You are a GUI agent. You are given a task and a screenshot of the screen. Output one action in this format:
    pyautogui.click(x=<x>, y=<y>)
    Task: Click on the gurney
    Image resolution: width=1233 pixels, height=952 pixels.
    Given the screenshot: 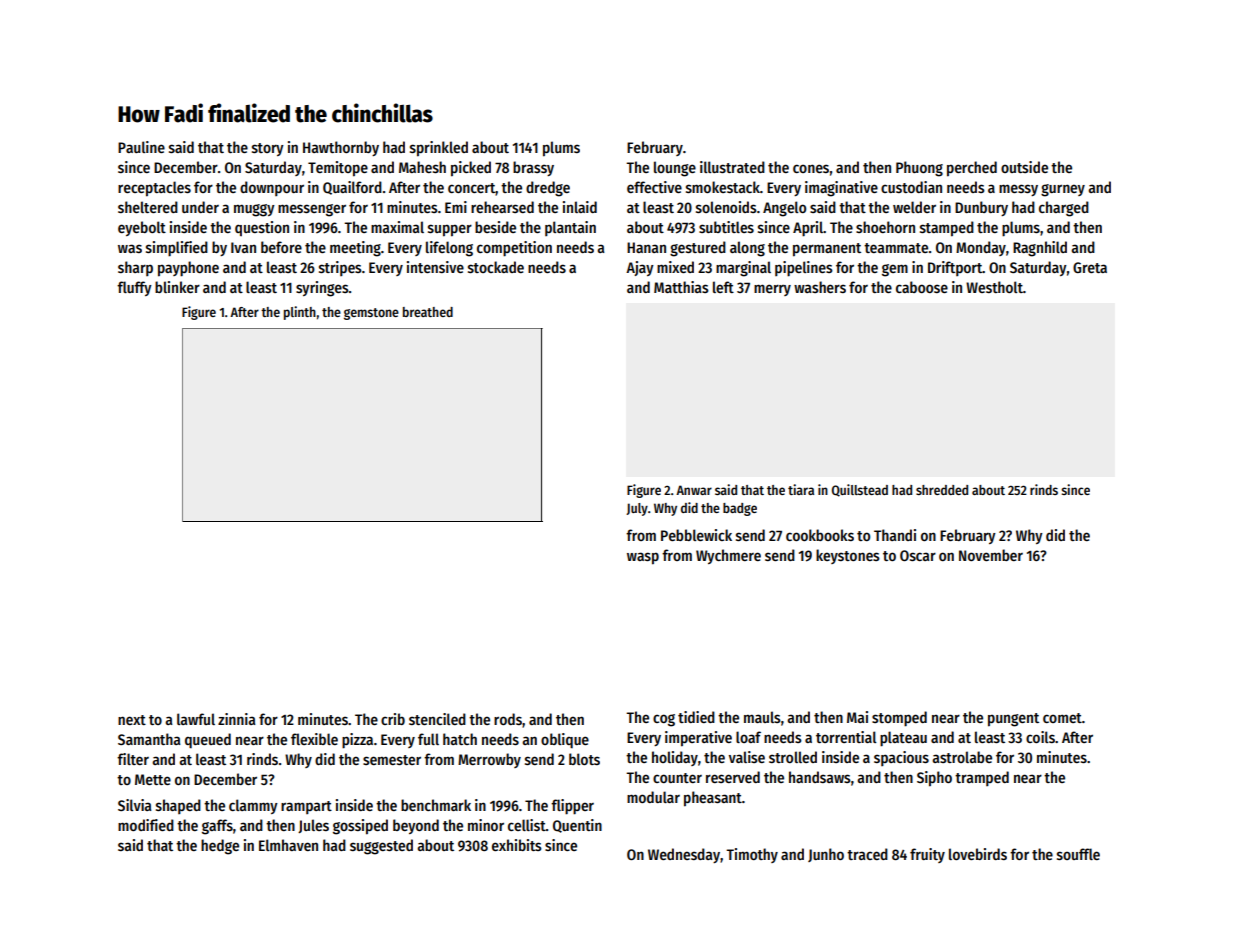 What is the action you would take?
    pyautogui.click(x=1063, y=190)
